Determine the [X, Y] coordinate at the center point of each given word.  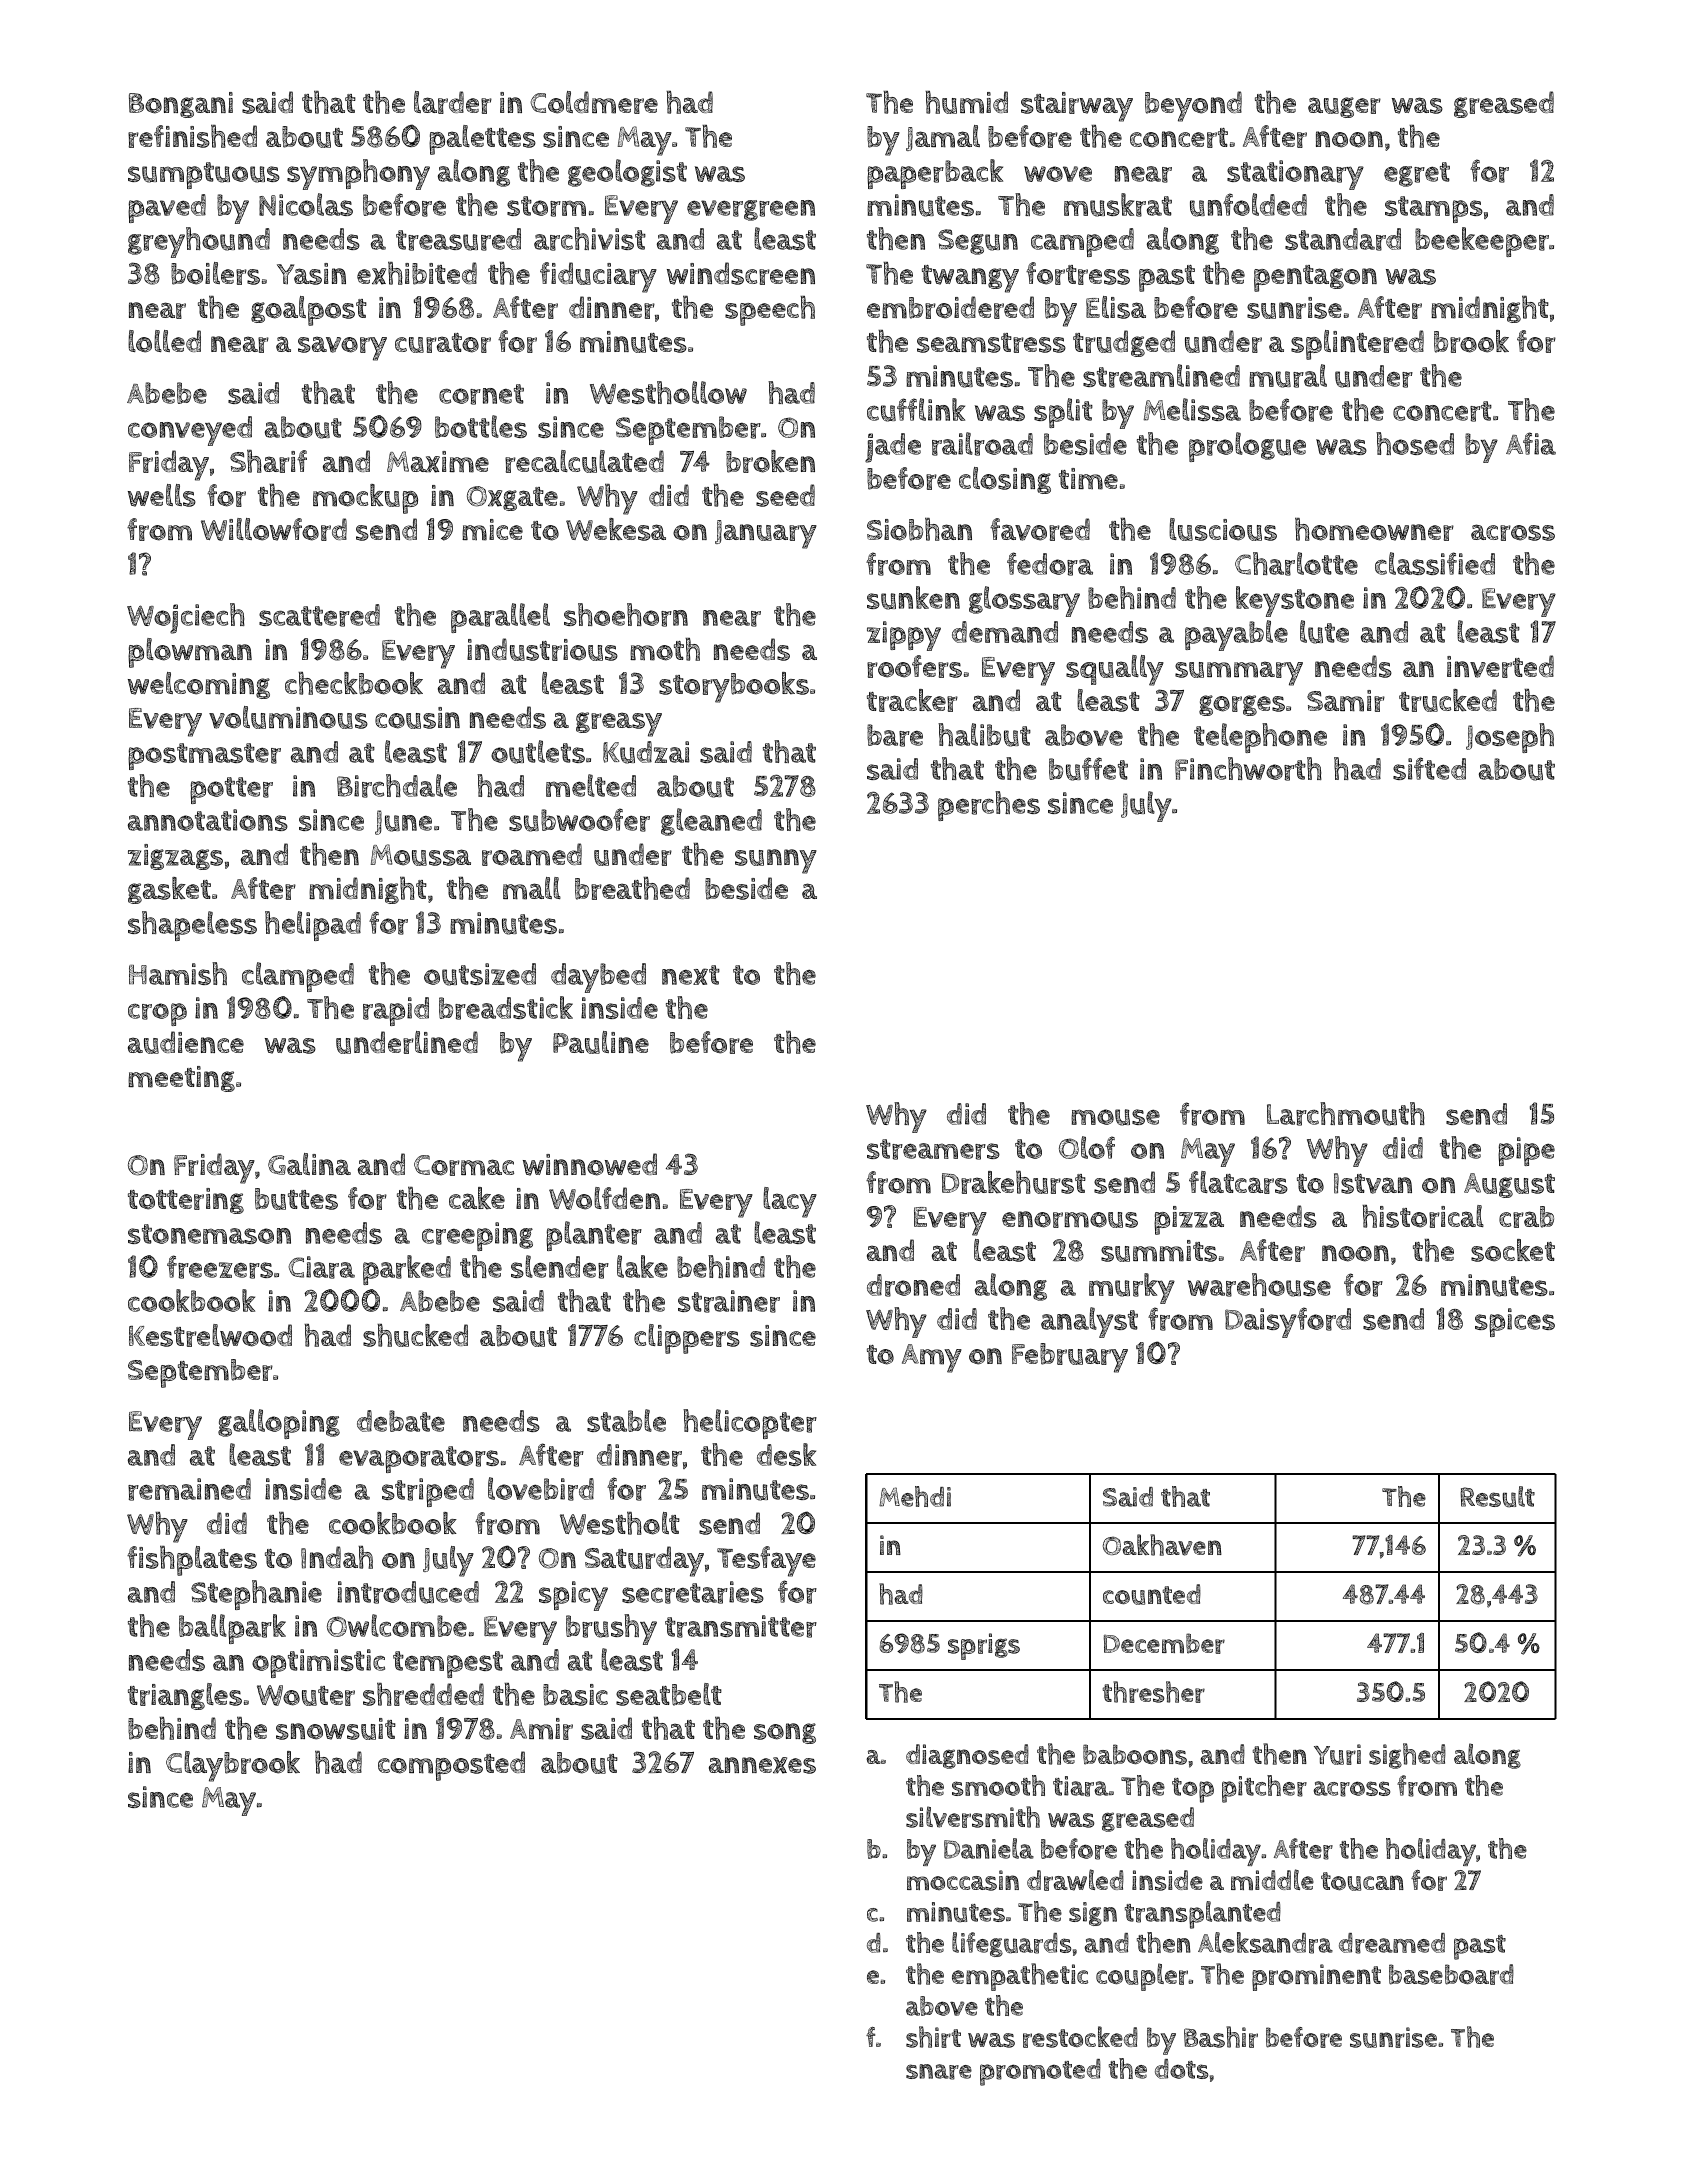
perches [989, 806]
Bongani [181, 105]
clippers [687, 1339]
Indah [337, 1557]
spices [1515, 1322]
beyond [1193, 106]
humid [966, 102]
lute [1324, 632]
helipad [313, 926]
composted [451, 1766]
